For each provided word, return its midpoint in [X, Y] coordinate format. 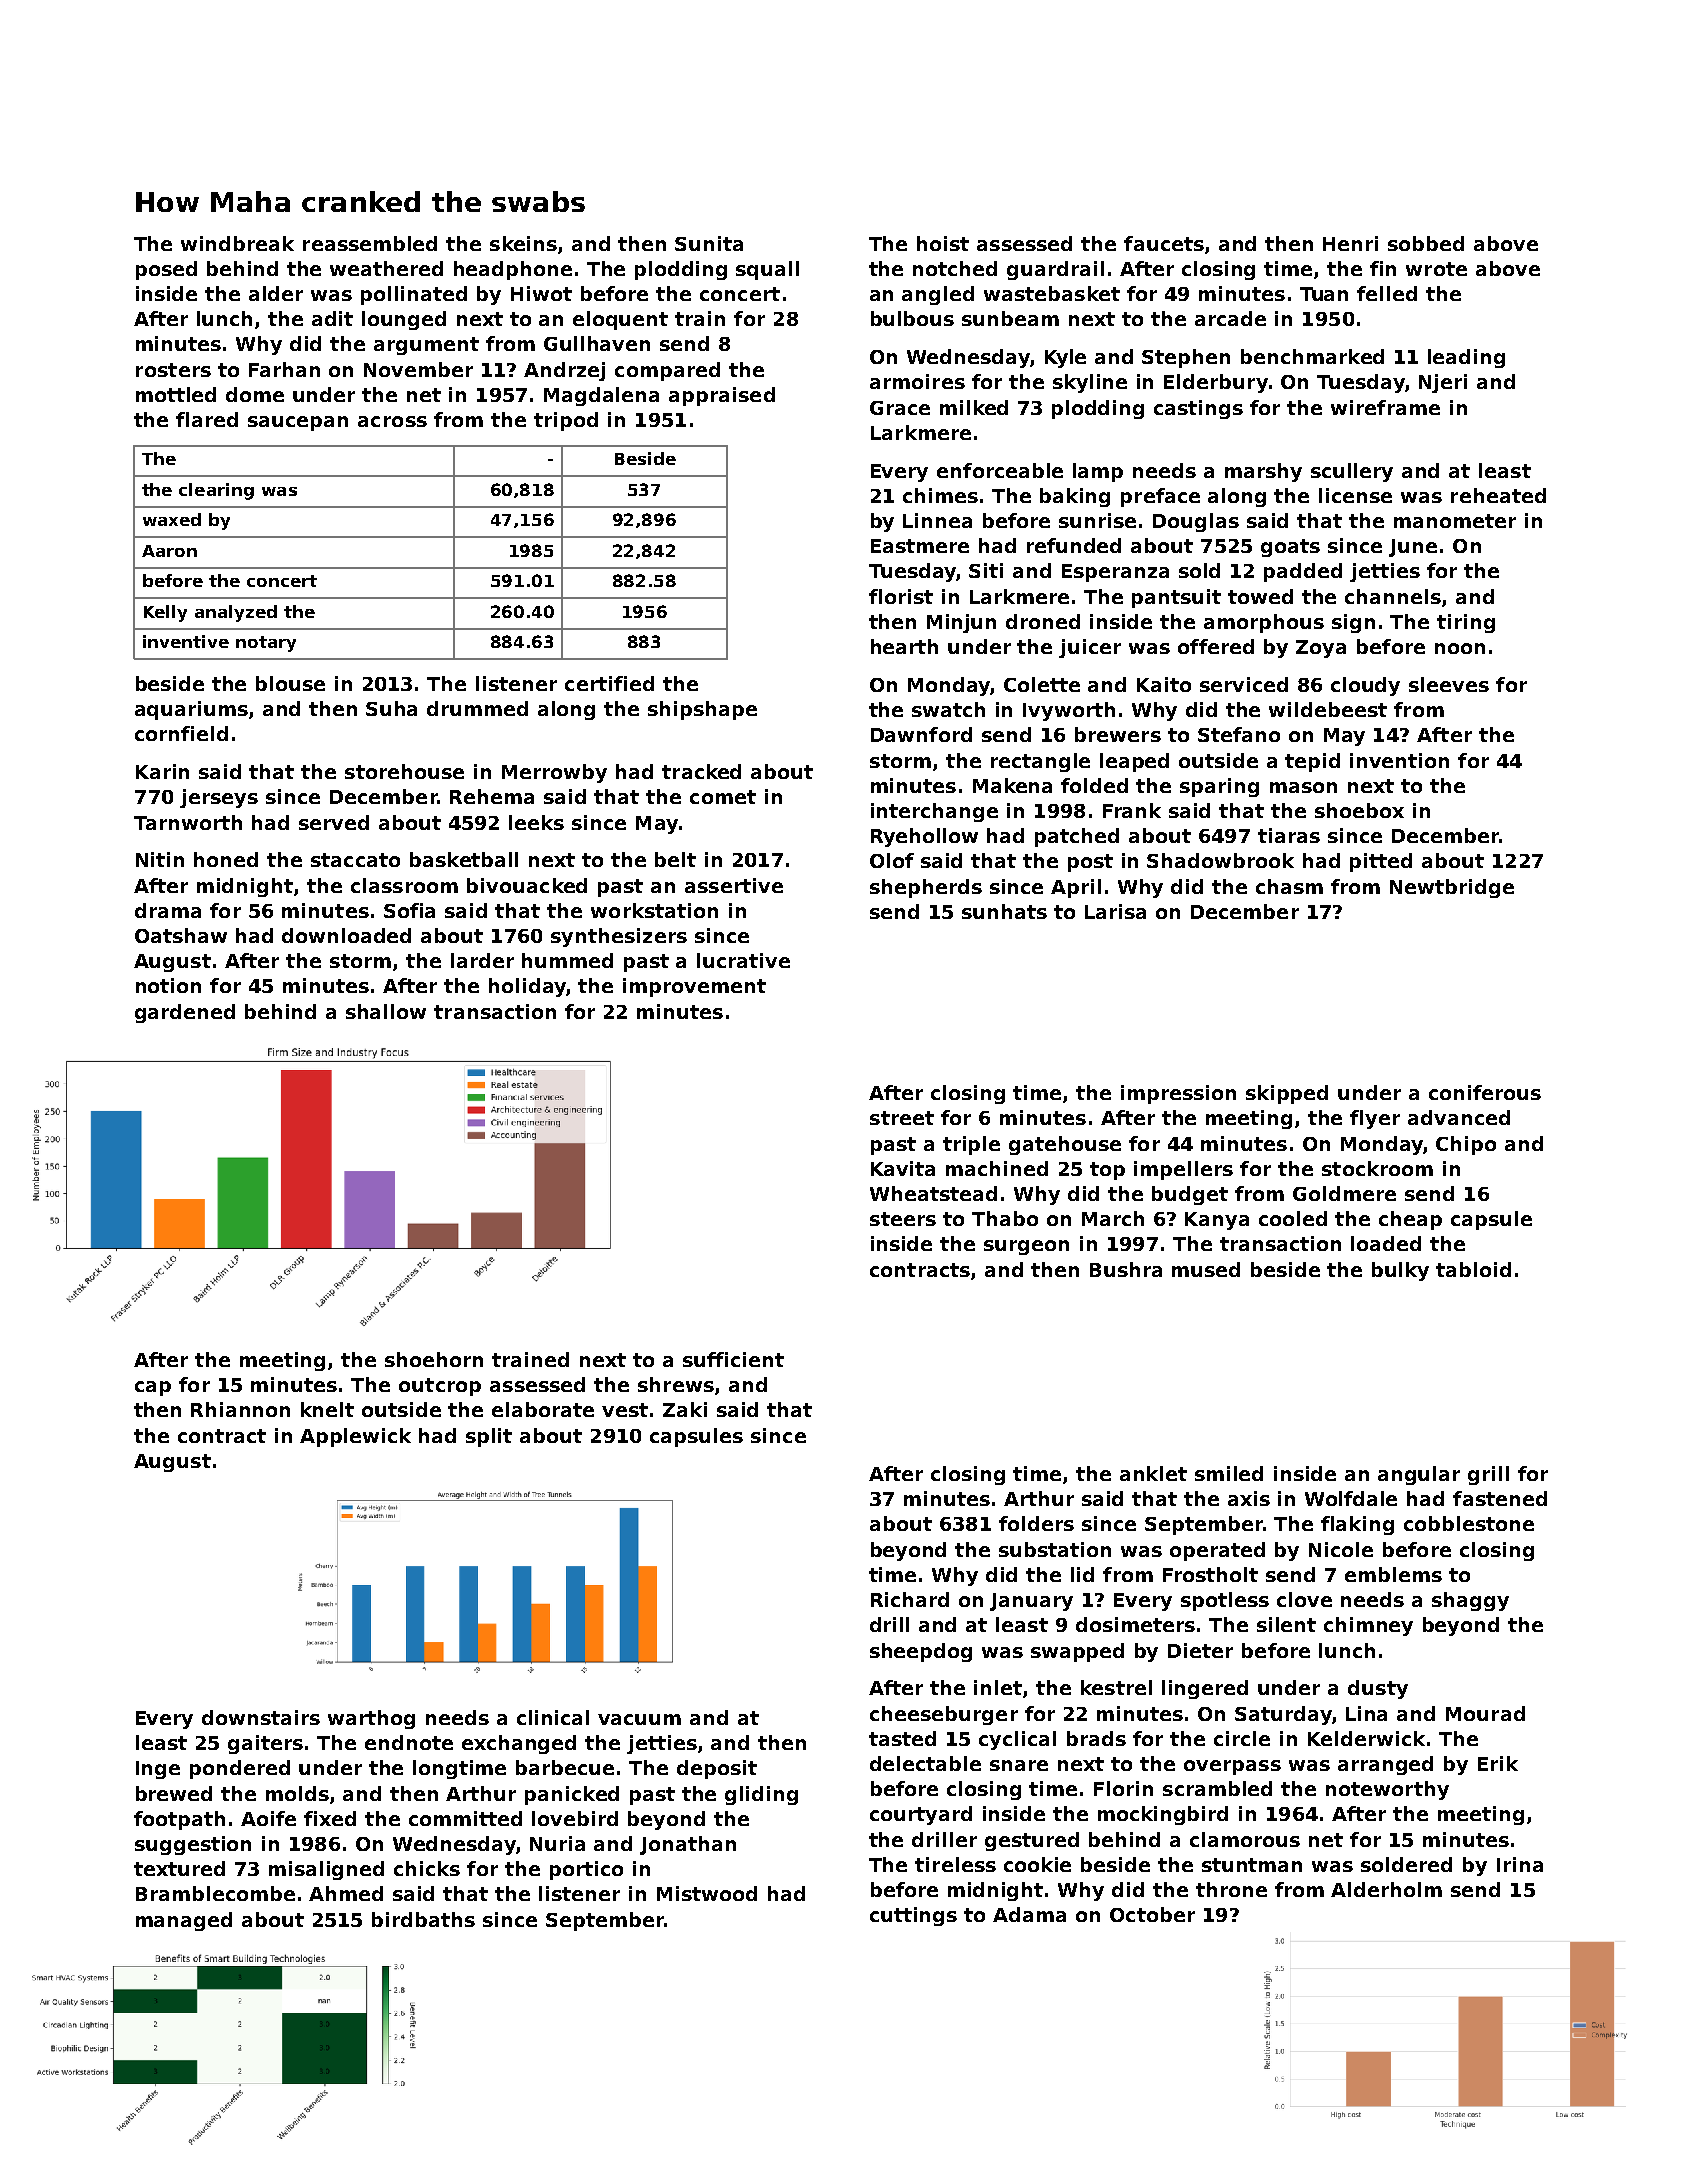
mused [1206, 1269]
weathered [386, 268]
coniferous [1485, 1092]
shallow [386, 1011]
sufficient [733, 1359]
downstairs [261, 1717]
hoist [943, 243]
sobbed [1426, 243]
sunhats [1004, 911]
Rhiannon [240, 1409]
